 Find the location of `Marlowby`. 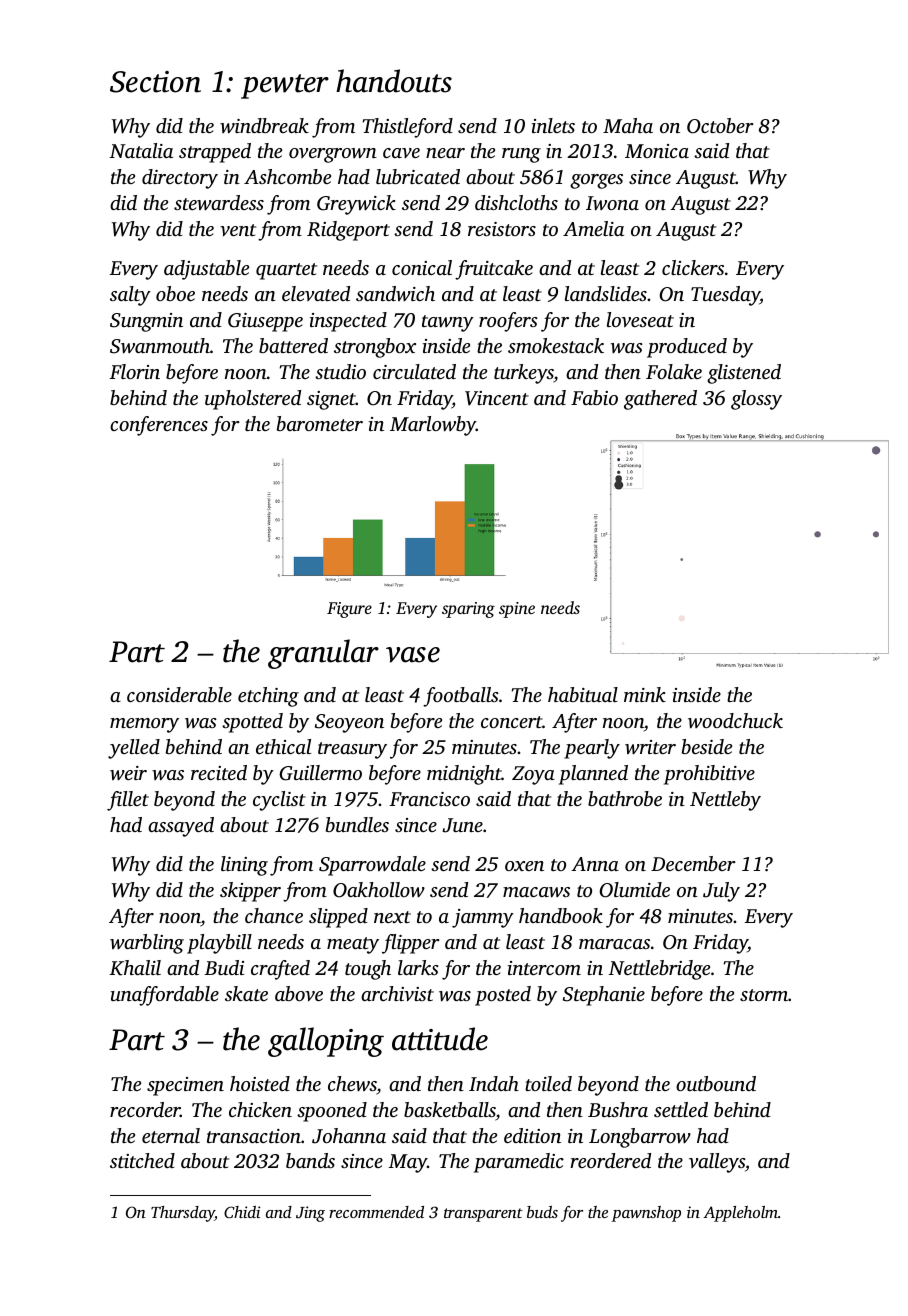

Marlowby is located at coordinates (433, 426).
